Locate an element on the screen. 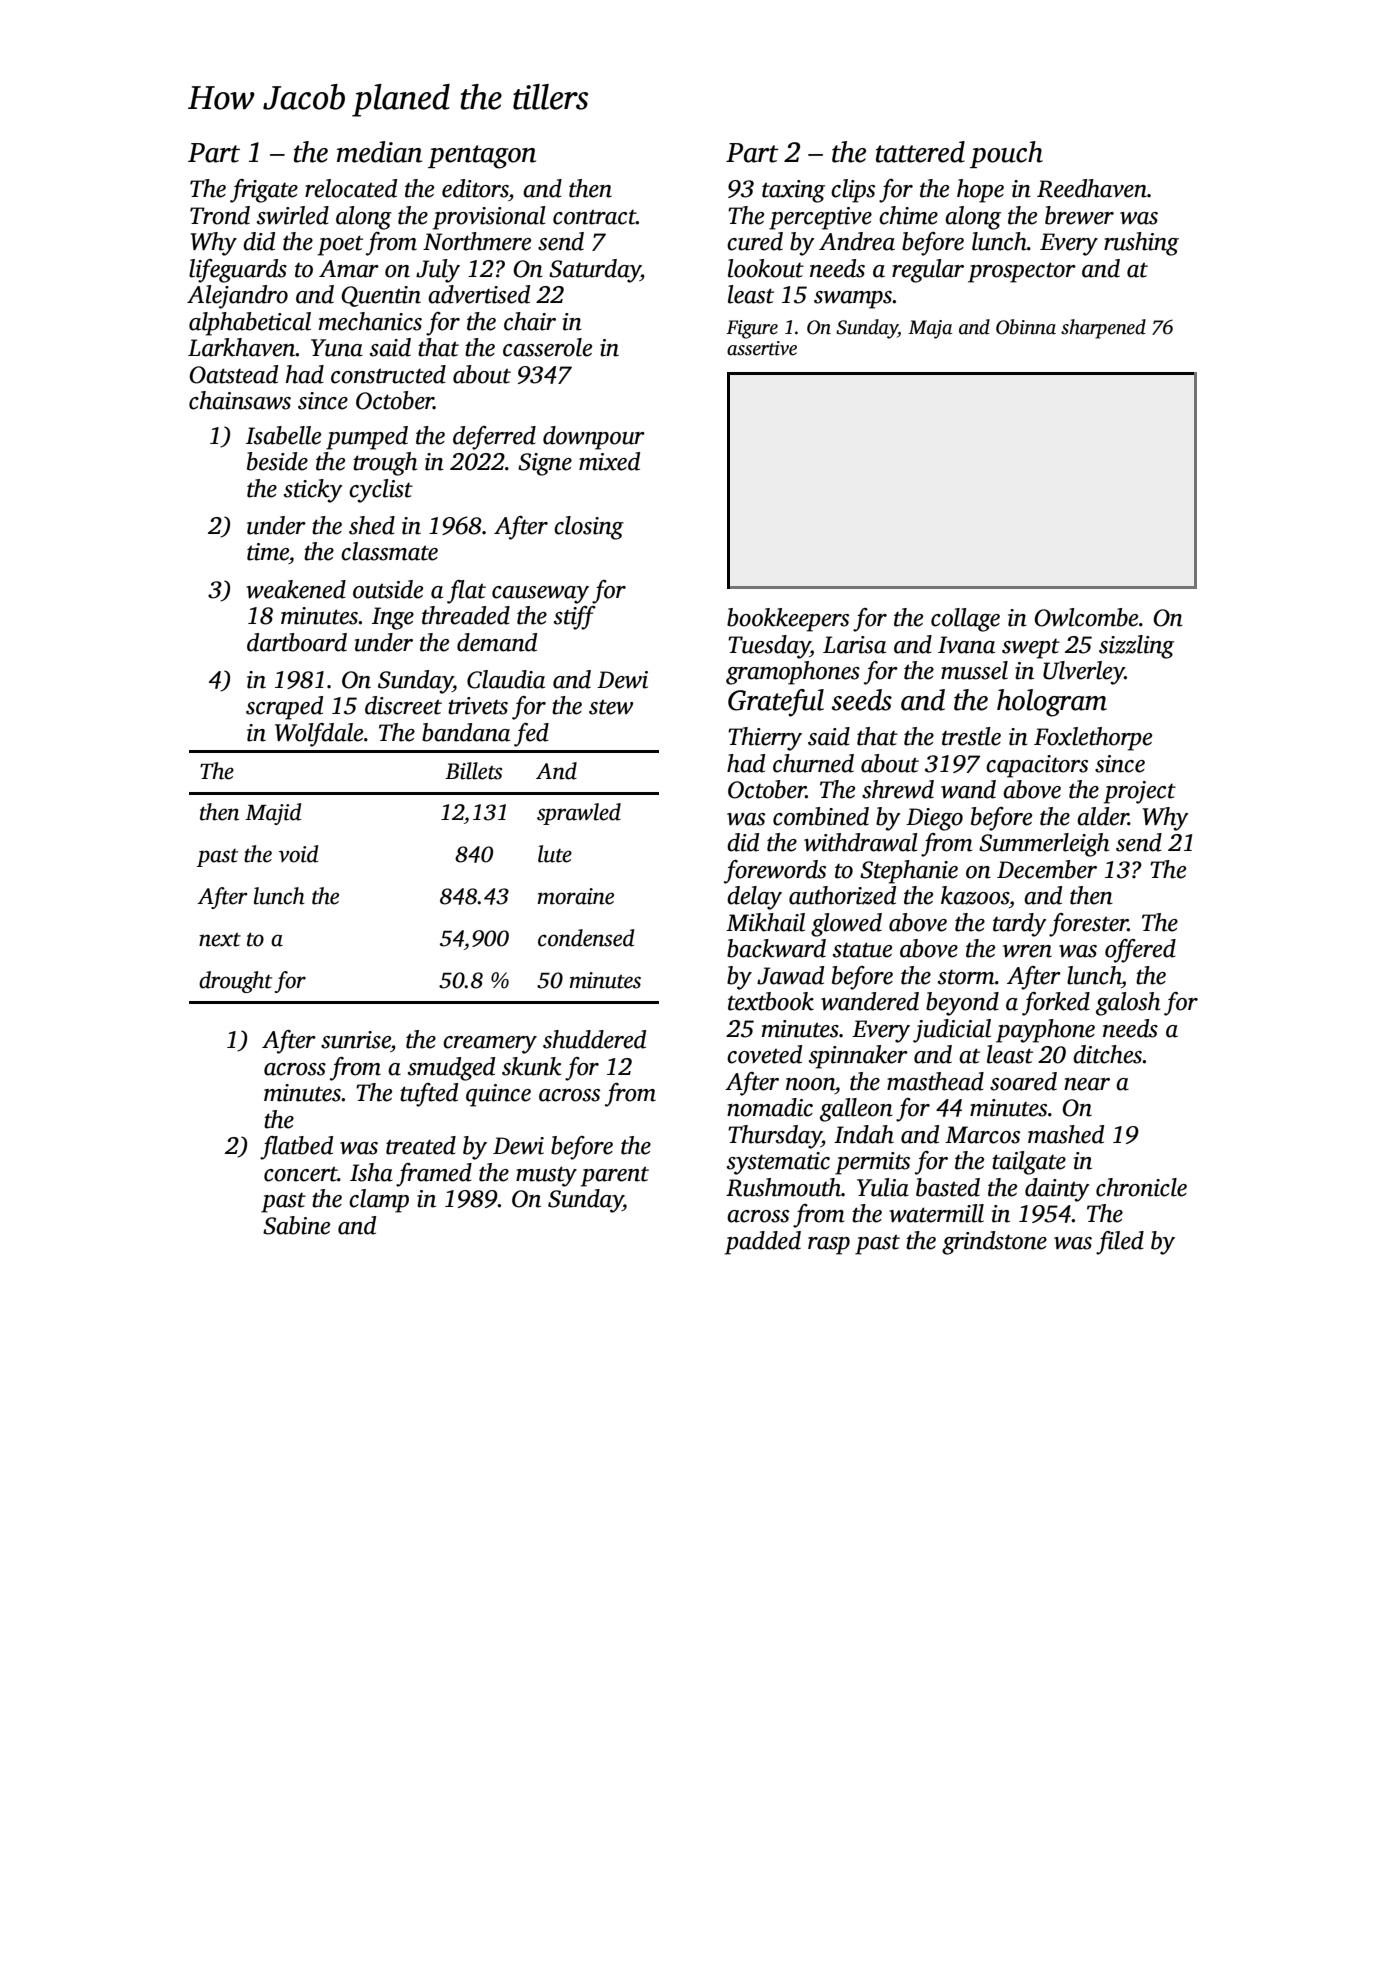 The height and width of the screenshot is (1969, 1386). Sabine is located at coordinates (296, 1225).
